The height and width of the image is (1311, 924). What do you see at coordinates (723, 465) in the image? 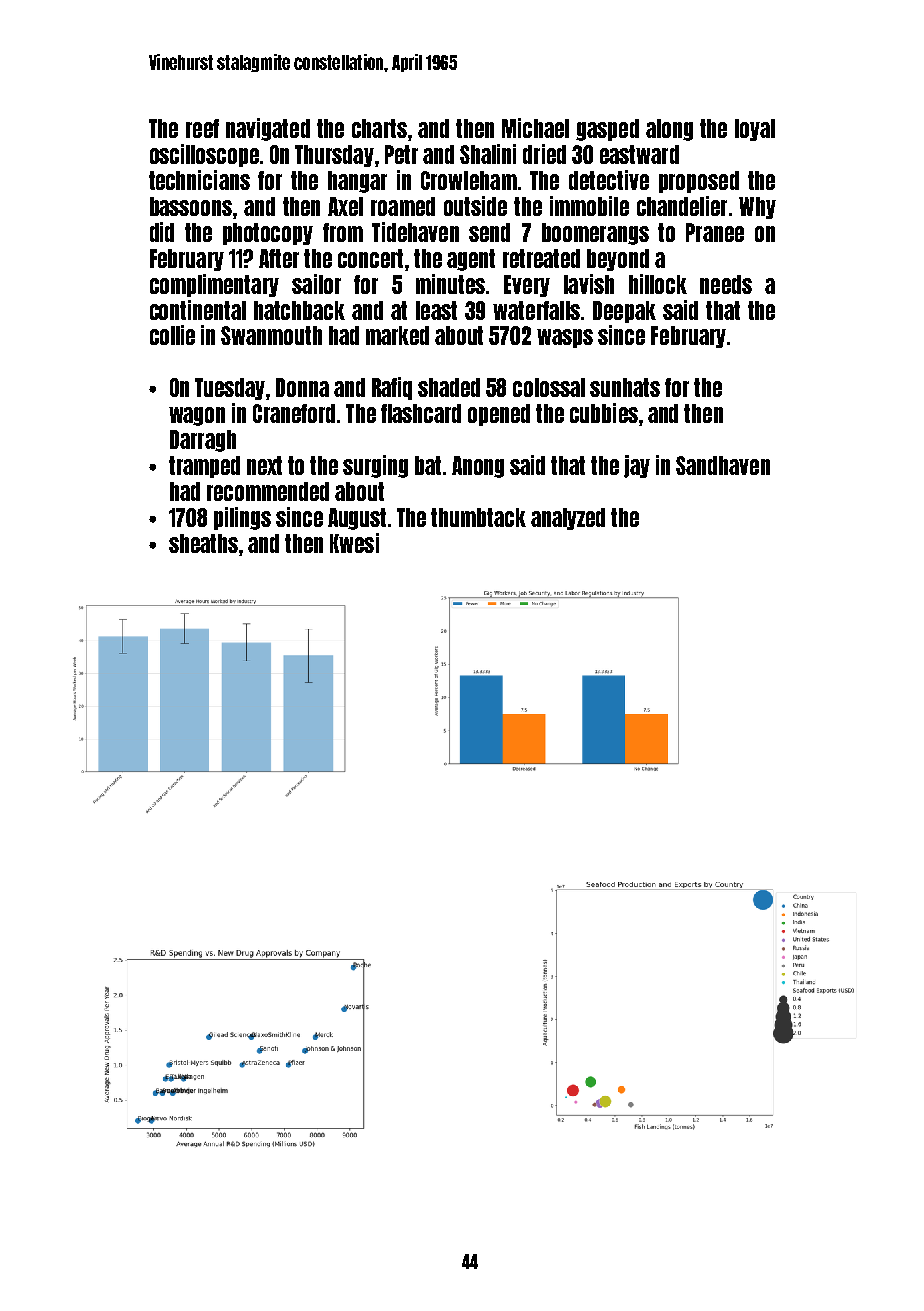
I see `Sandhaven` at bounding box center [723, 465].
